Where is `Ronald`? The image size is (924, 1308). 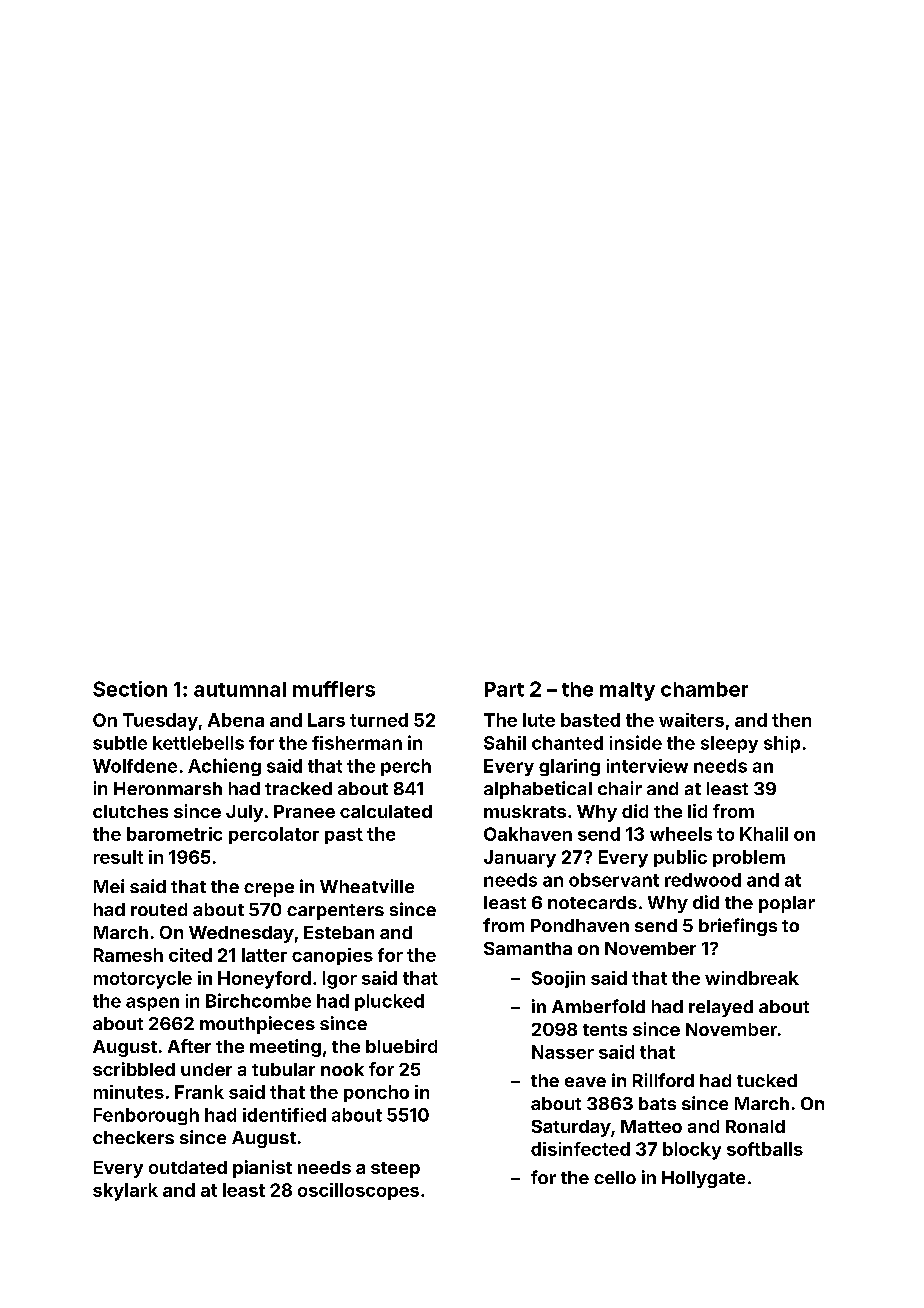 Ronald is located at coordinates (755, 1126).
